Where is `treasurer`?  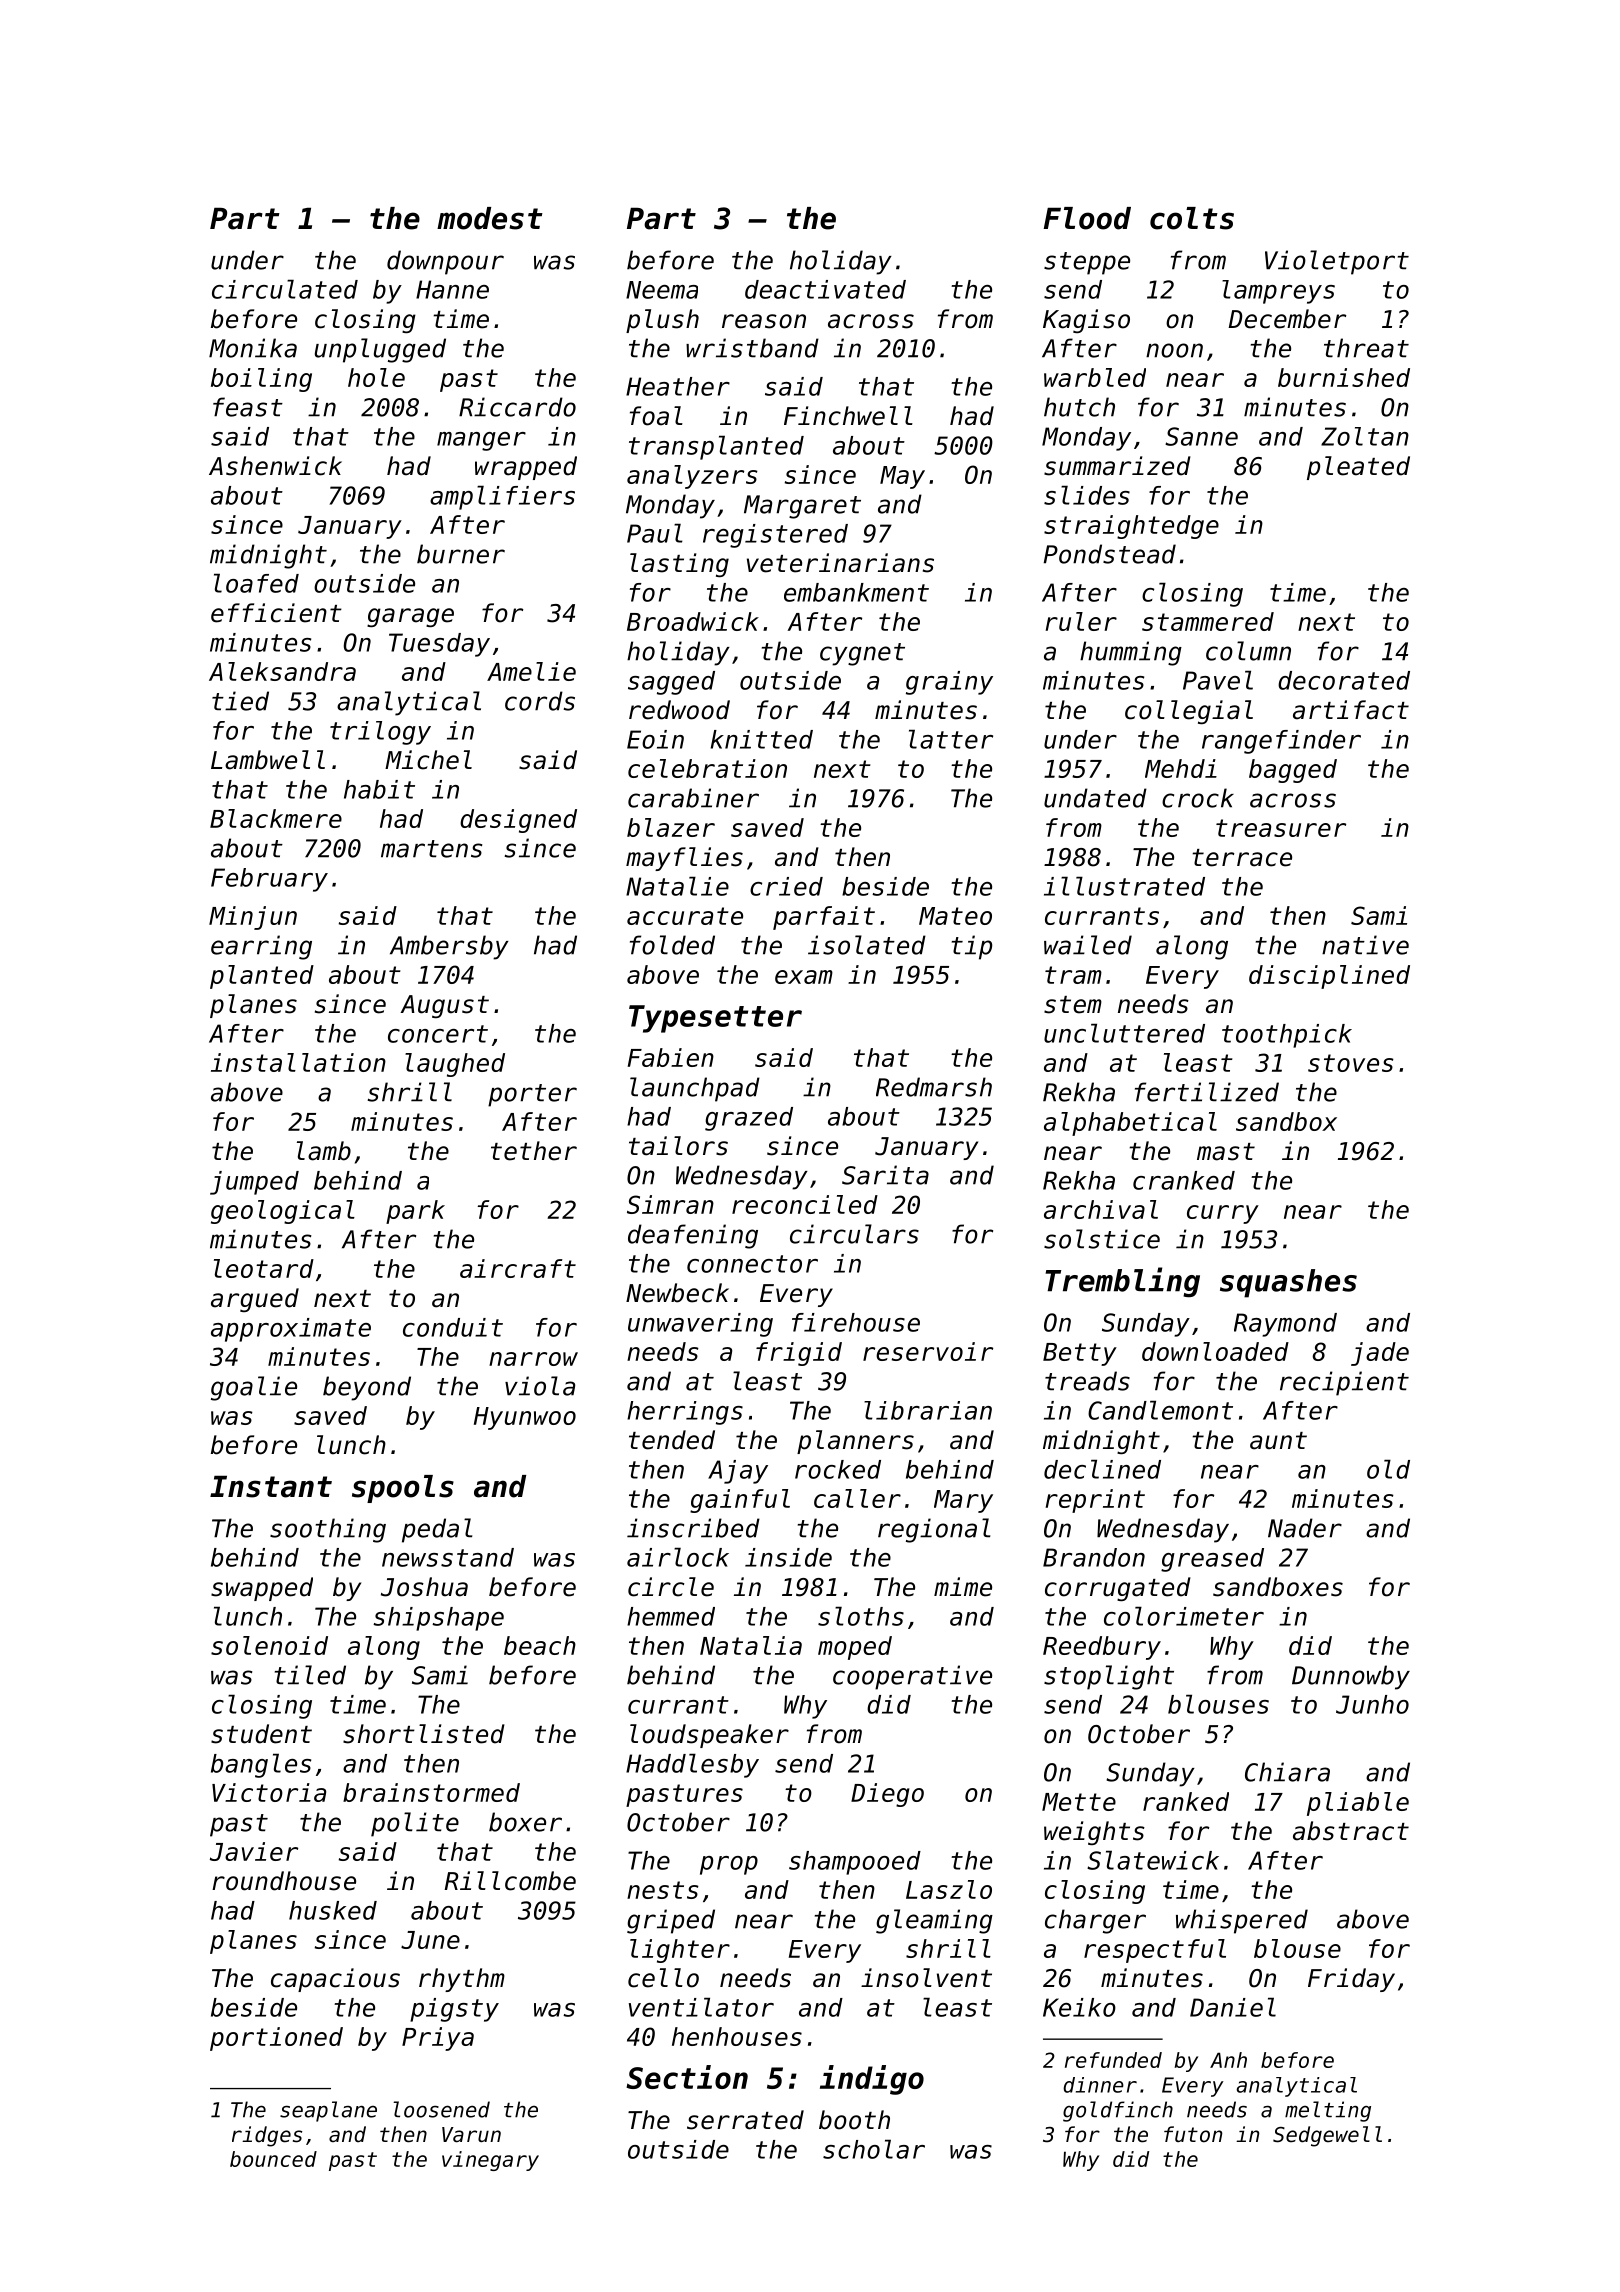 treasurer is located at coordinates (1281, 828).
